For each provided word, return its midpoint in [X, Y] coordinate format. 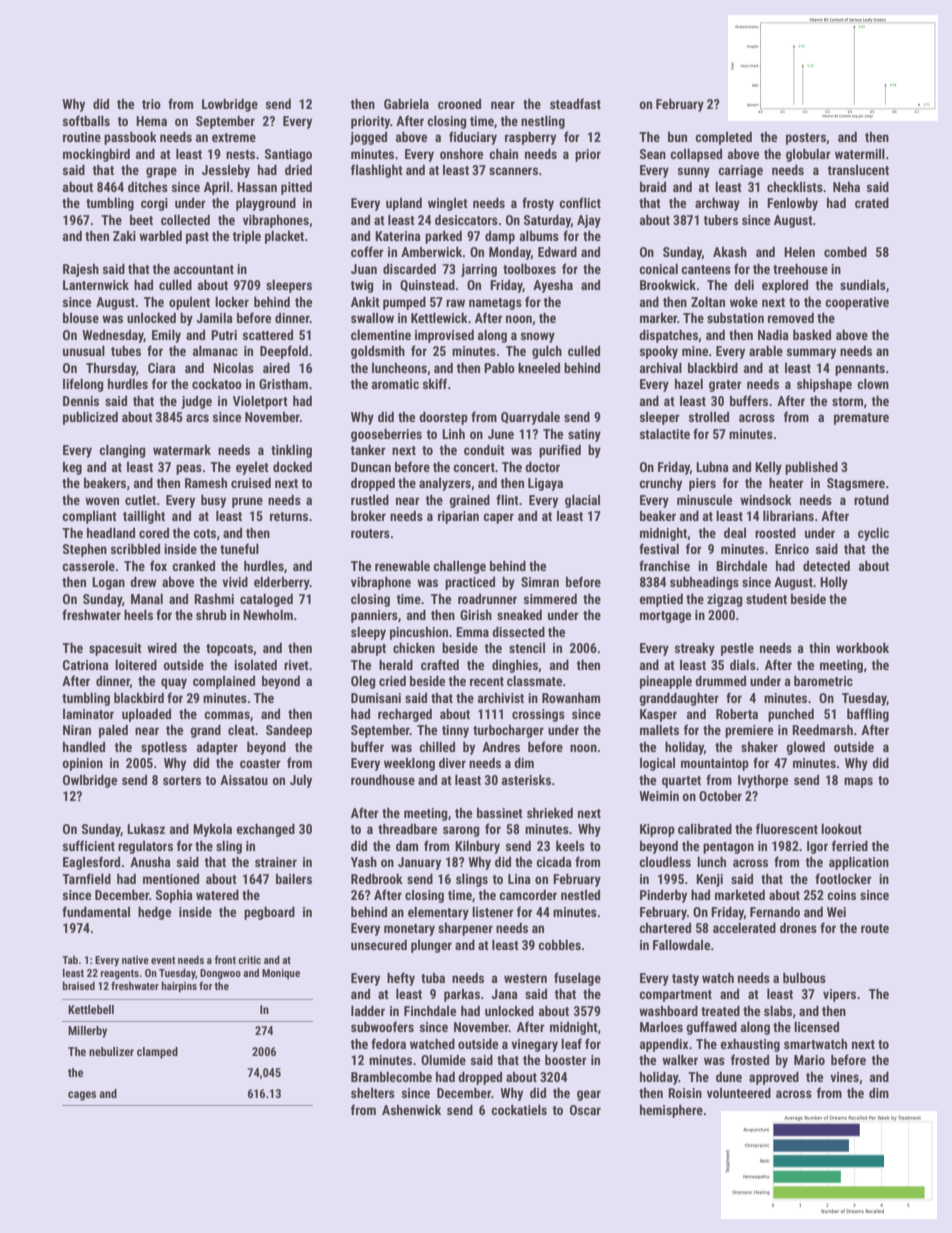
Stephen [85, 550]
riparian [458, 517]
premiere [749, 731]
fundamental [96, 911]
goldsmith [378, 352]
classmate [534, 681]
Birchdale [741, 565]
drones [798, 928]
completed [723, 138]
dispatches [668, 336]
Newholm [268, 615]
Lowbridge [230, 105]
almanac [215, 351]
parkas [462, 995]
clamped [157, 1053]
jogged [368, 138]
